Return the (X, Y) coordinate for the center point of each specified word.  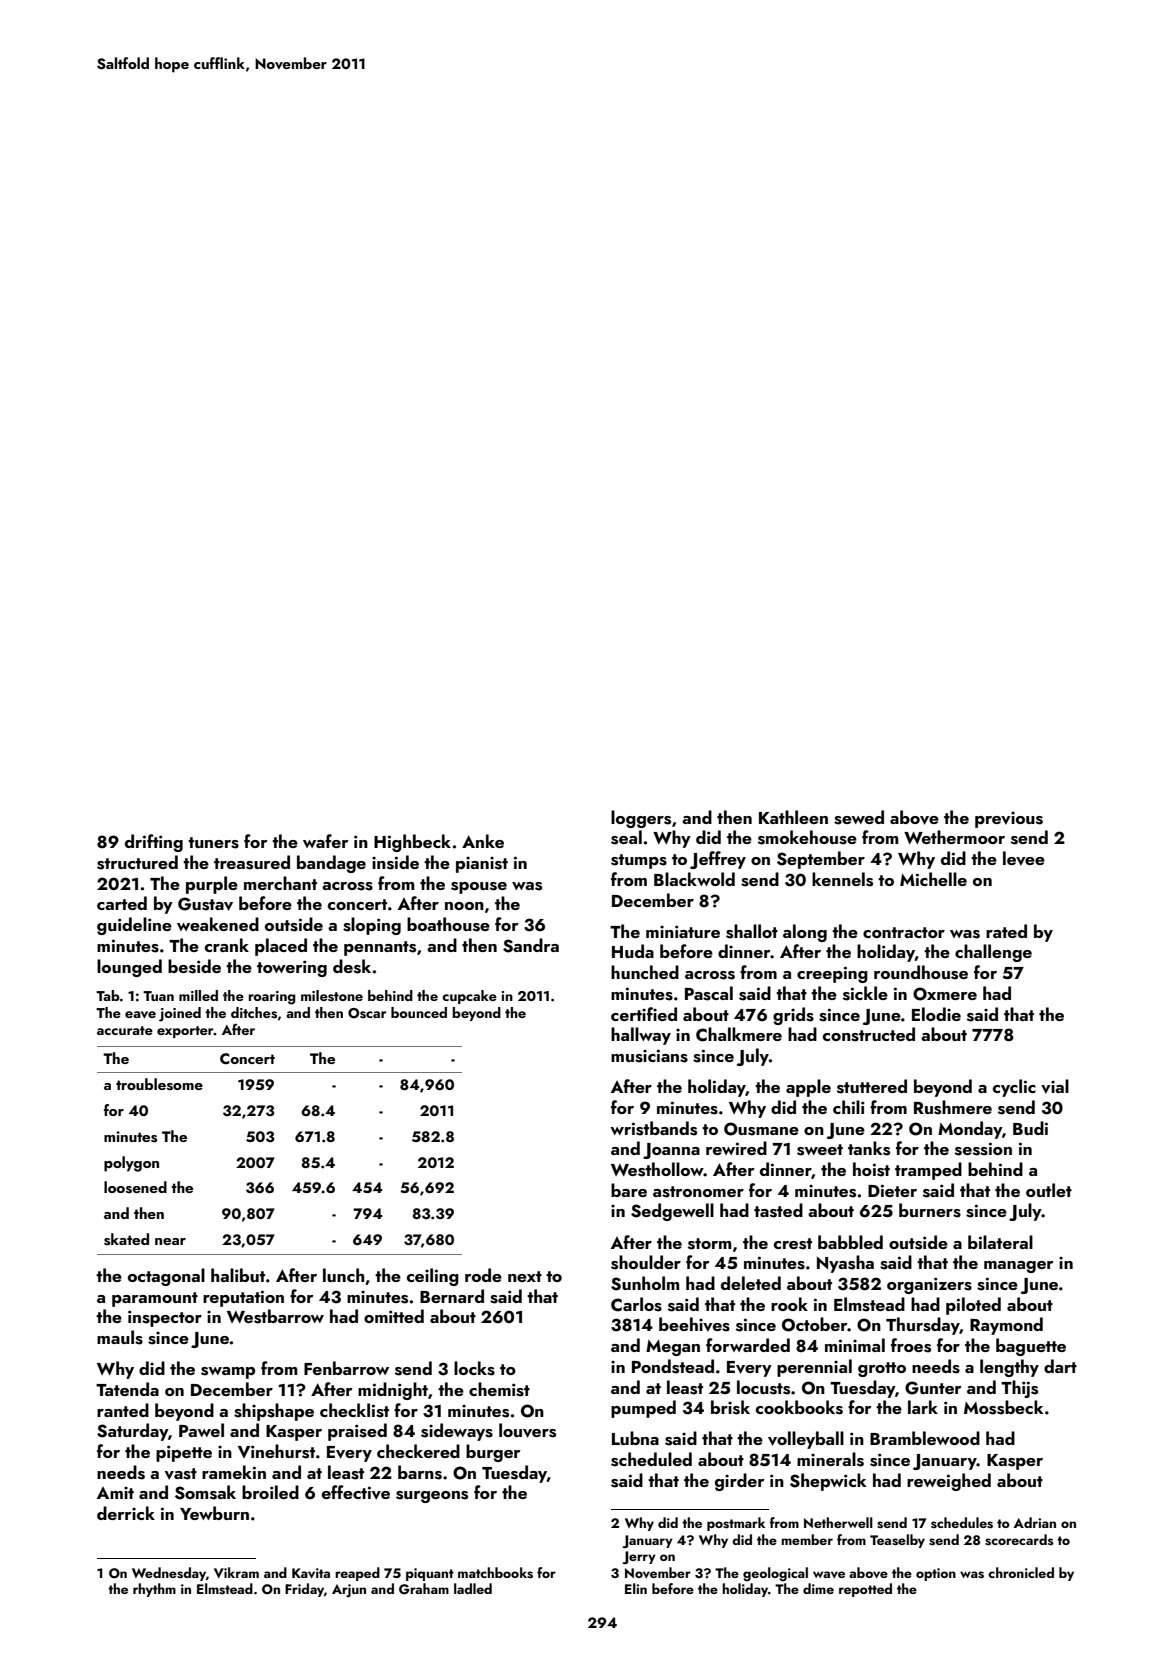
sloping (372, 926)
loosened (135, 1187)
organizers (929, 1285)
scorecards (1019, 1540)
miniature (683, 931)
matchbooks (495, 1573)
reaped (357, 1574)
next (525, 1276)
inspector (165, 1318)
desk (352, 966)
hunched (645, 972)
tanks (869, 1148)
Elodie (936, 1014)
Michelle (933, 879)
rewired (736, 1148)
